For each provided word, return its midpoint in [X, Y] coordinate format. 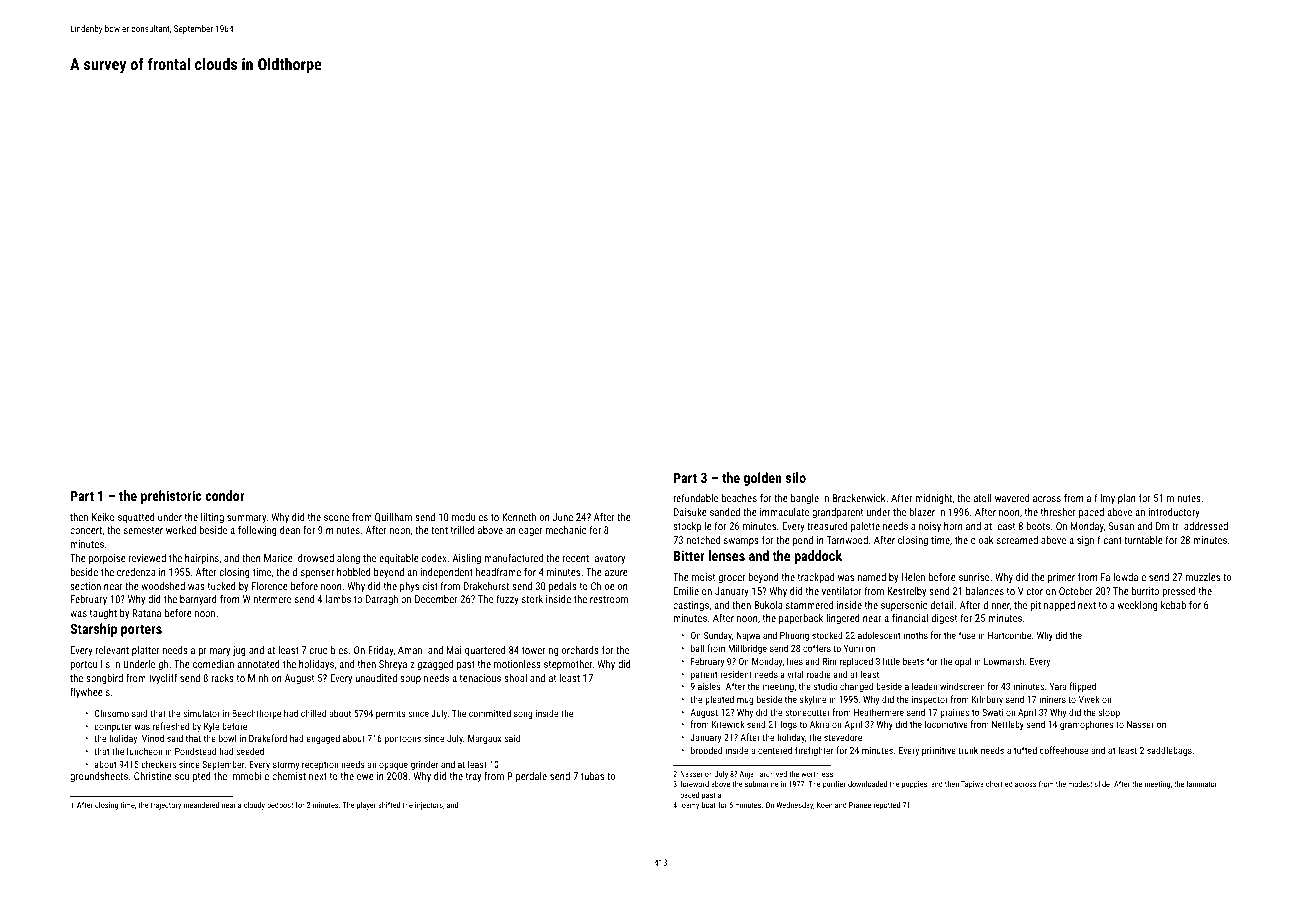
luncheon [144, 751]
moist [703, 577]
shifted [389, 805]
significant [1099, 541]
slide [1102, 784]
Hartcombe [1009, 635]
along [348, 559]
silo [796, 477]
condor [225, 495]
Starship [93, 630]
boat [709, 805]
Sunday [718, 636]
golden [762, 479]
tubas [592, 776]
